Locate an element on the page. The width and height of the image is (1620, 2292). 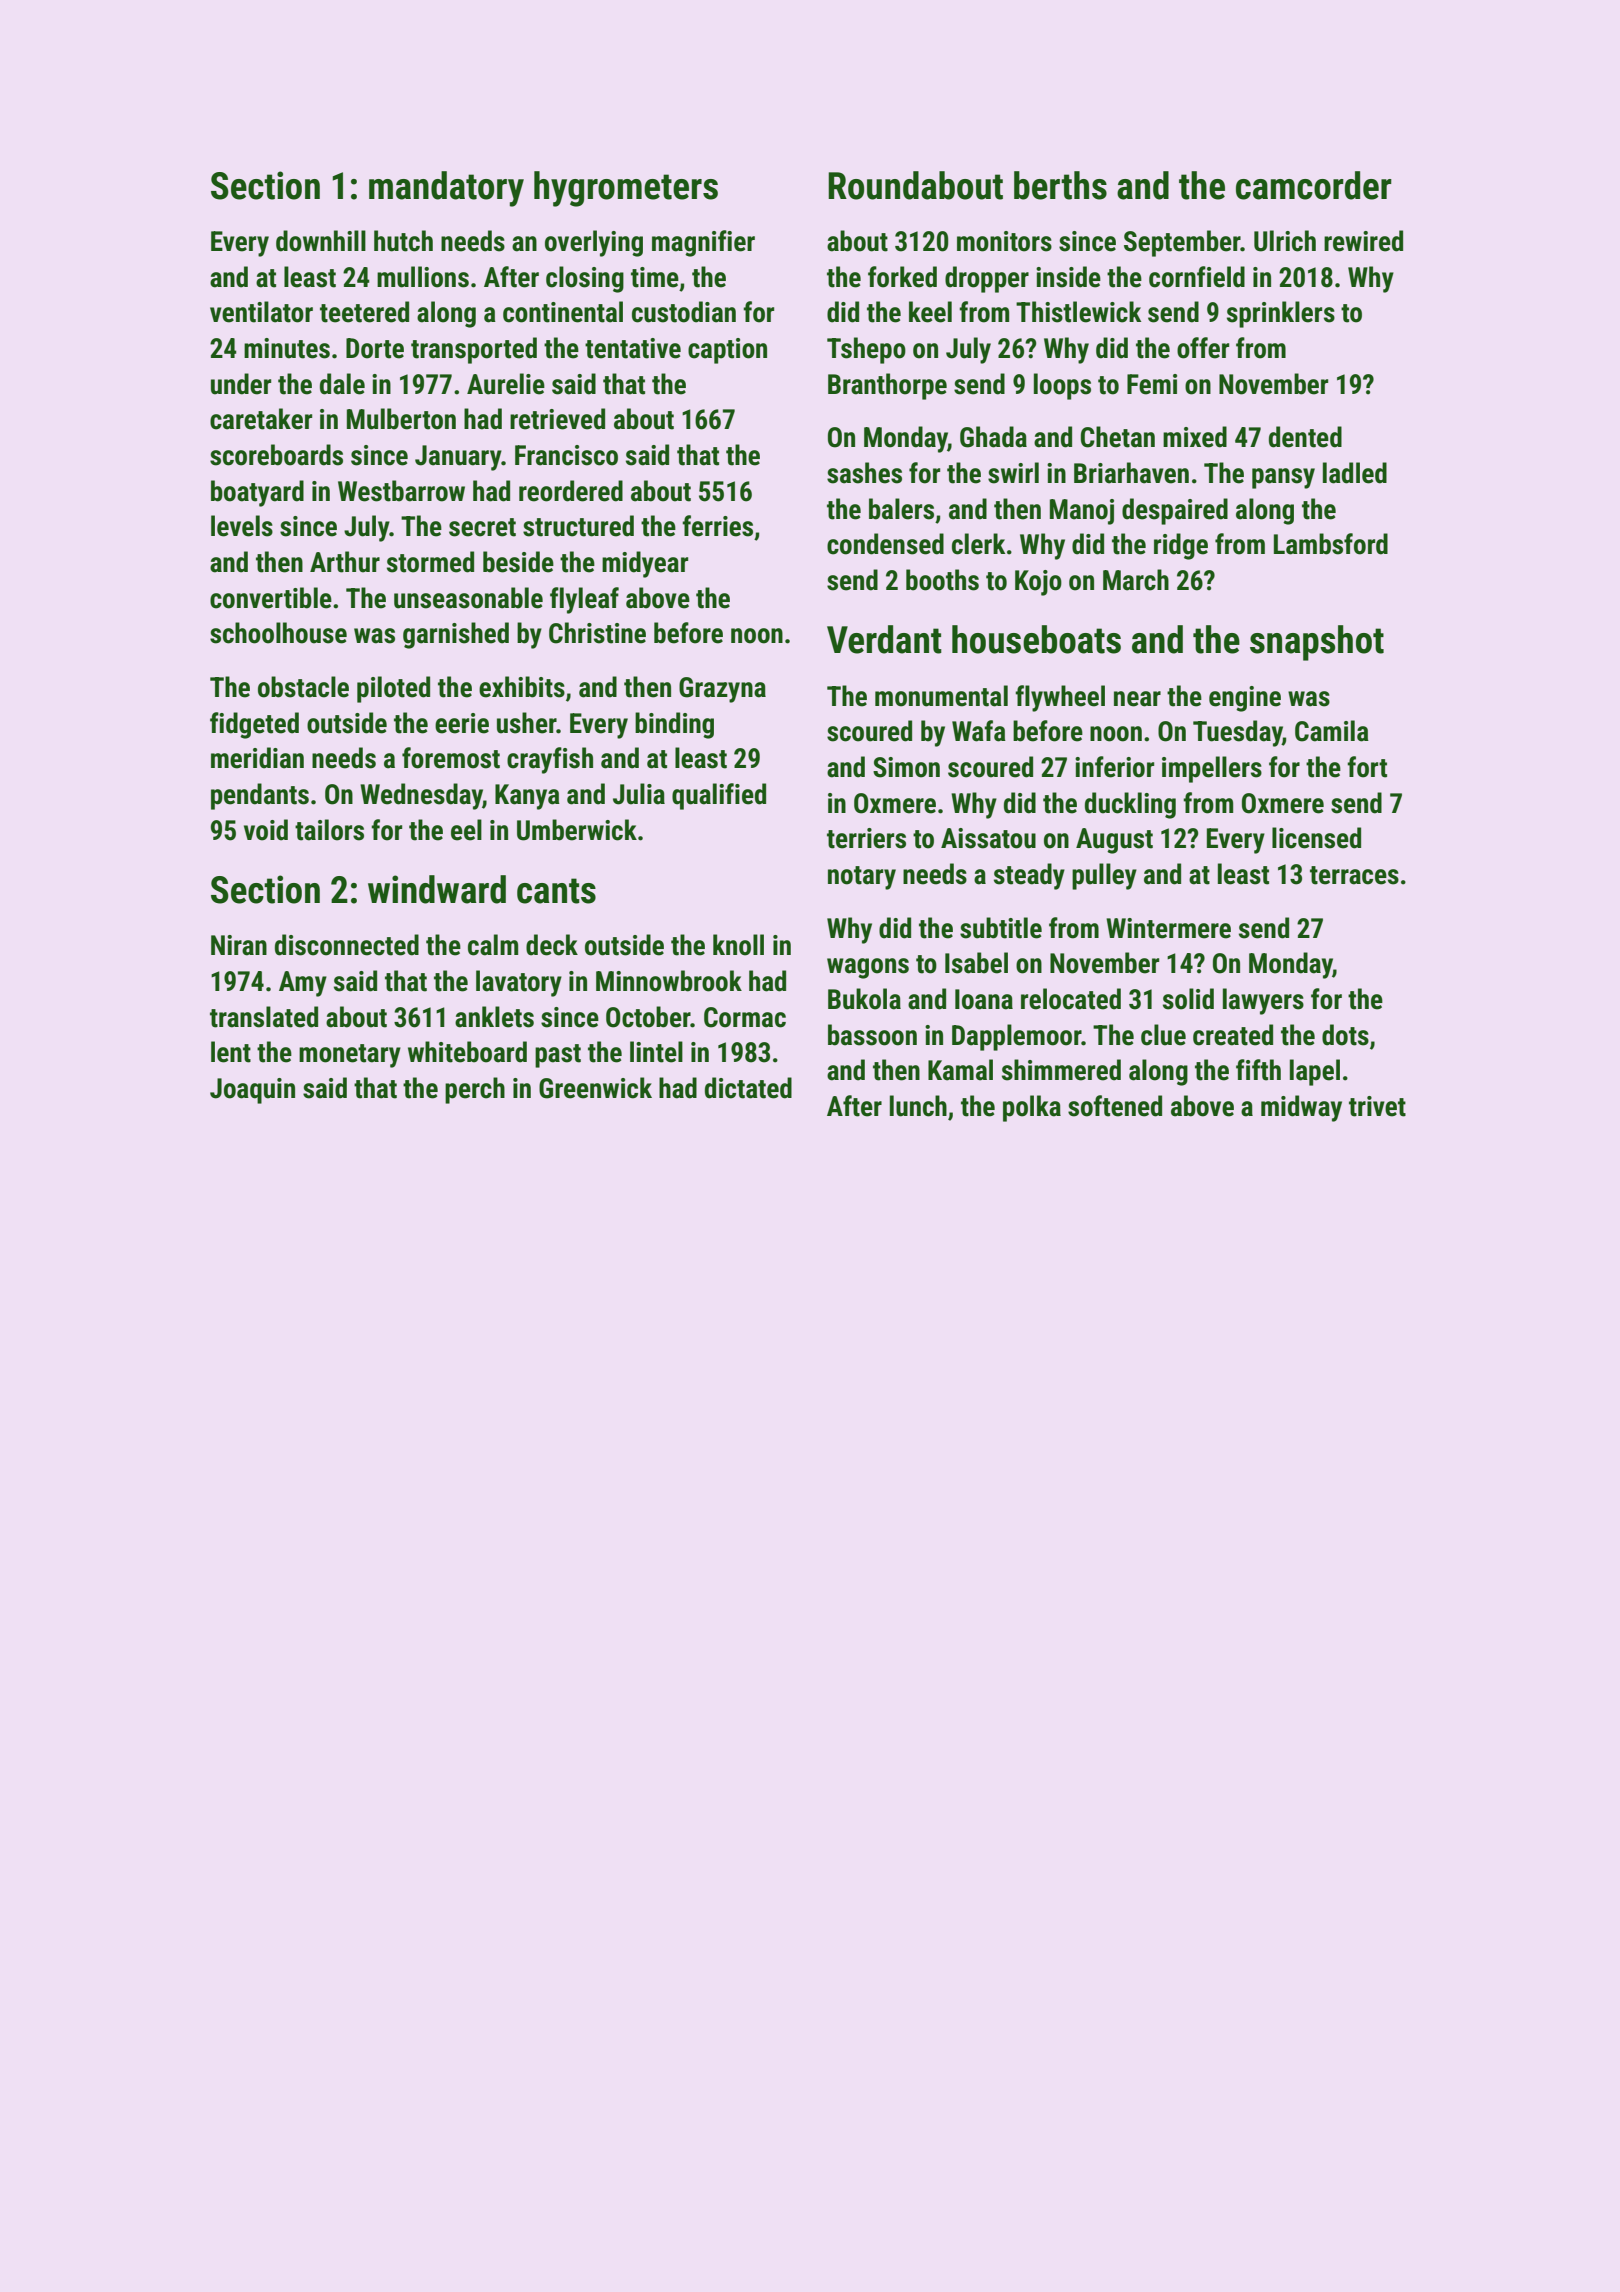
Verdant is located at coordinates (884, 639).
